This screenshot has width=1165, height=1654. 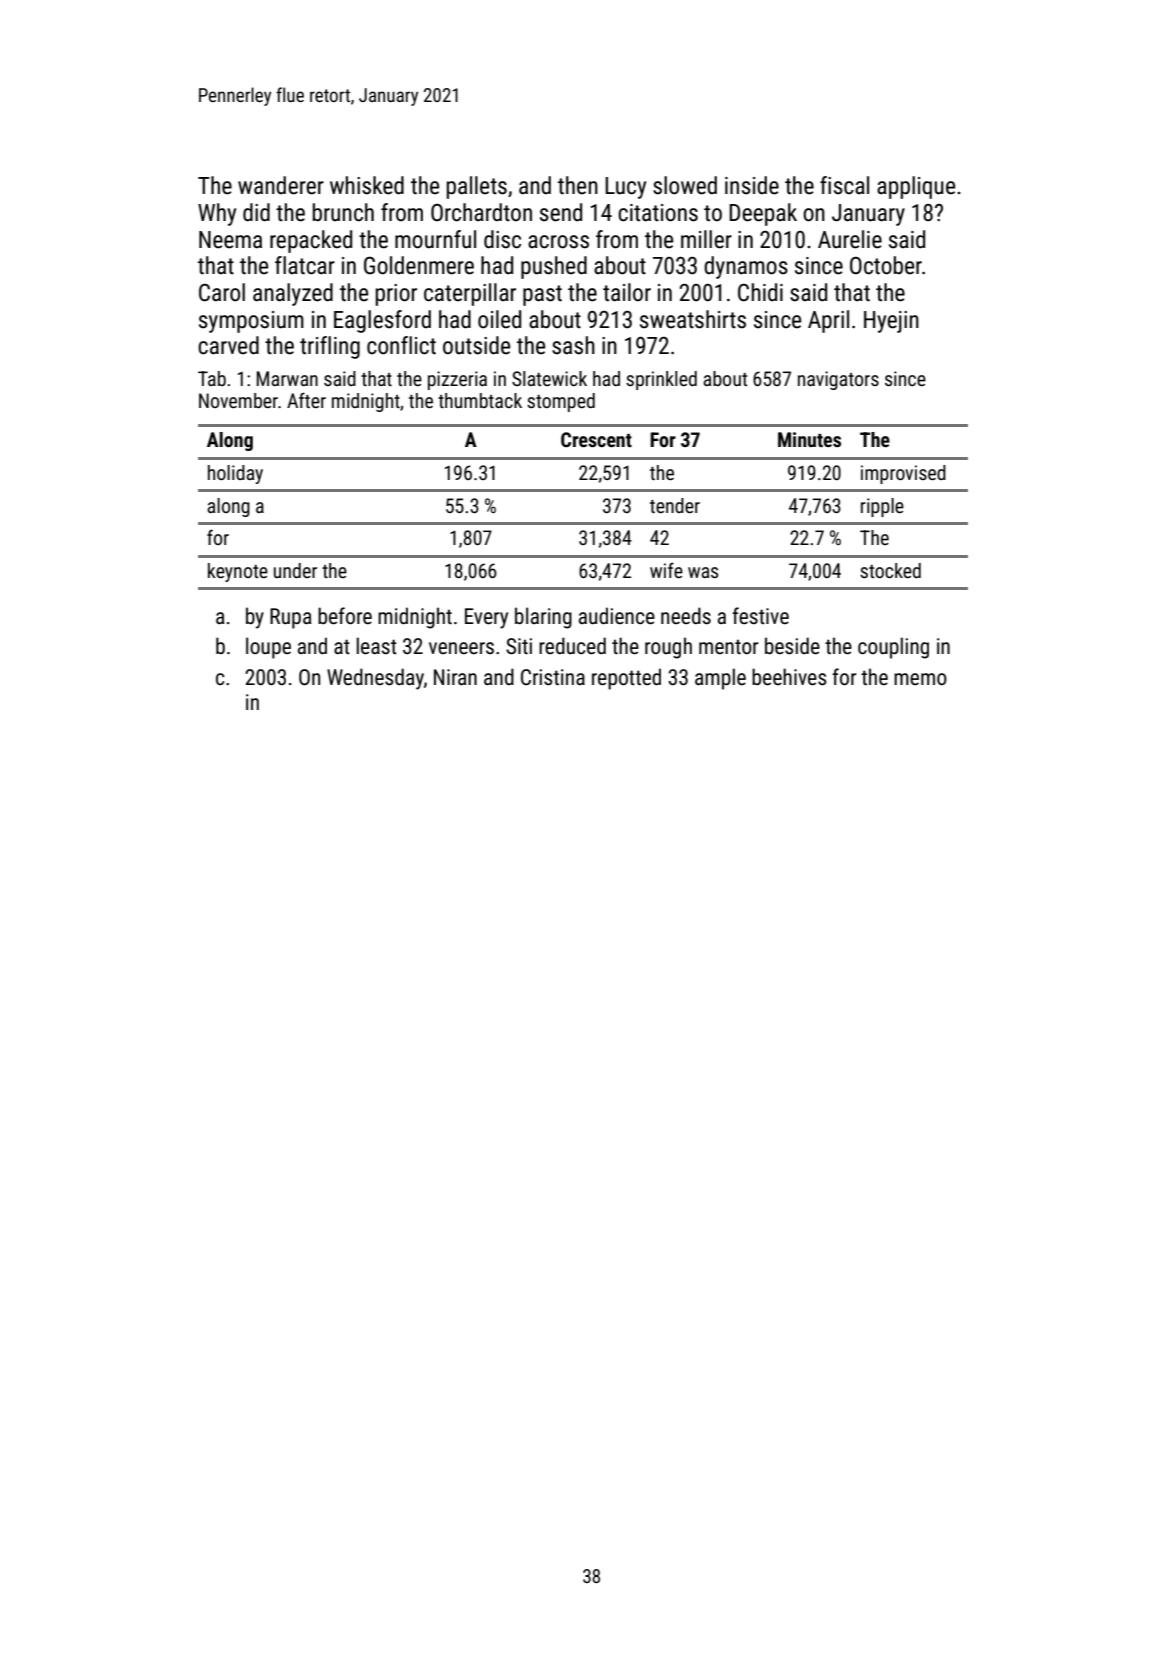 What do you see at coordinates (561, 402) in the screenshot?
I see `stomped` at bounding box center [561, 402].
